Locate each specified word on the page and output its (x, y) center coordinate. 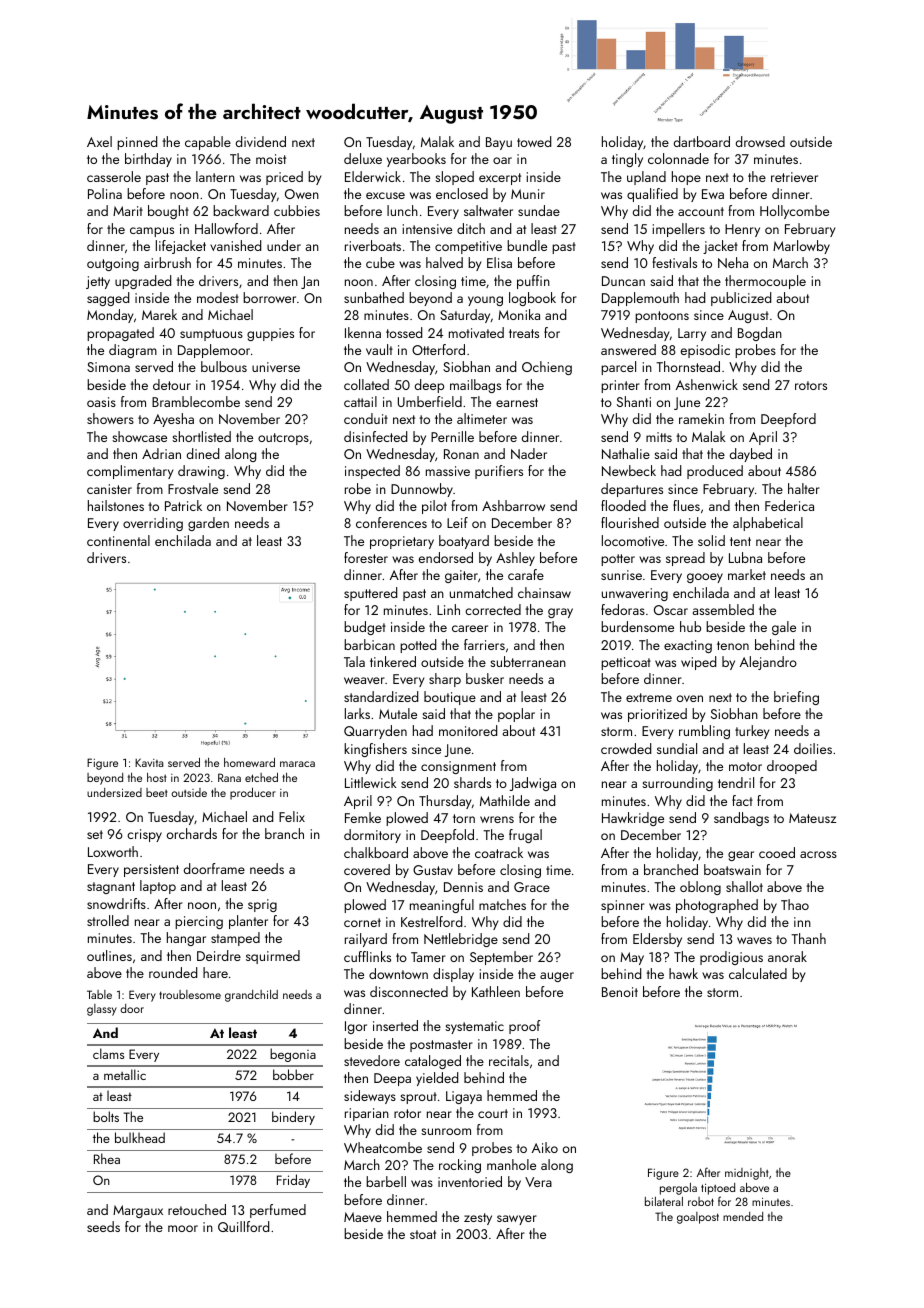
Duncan (623, 281)
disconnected (409, 991)
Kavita (149, 762)
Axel (99, 141)
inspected (372, 472)
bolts (106, 1116)
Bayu (499, 143)
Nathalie (626, 453)
